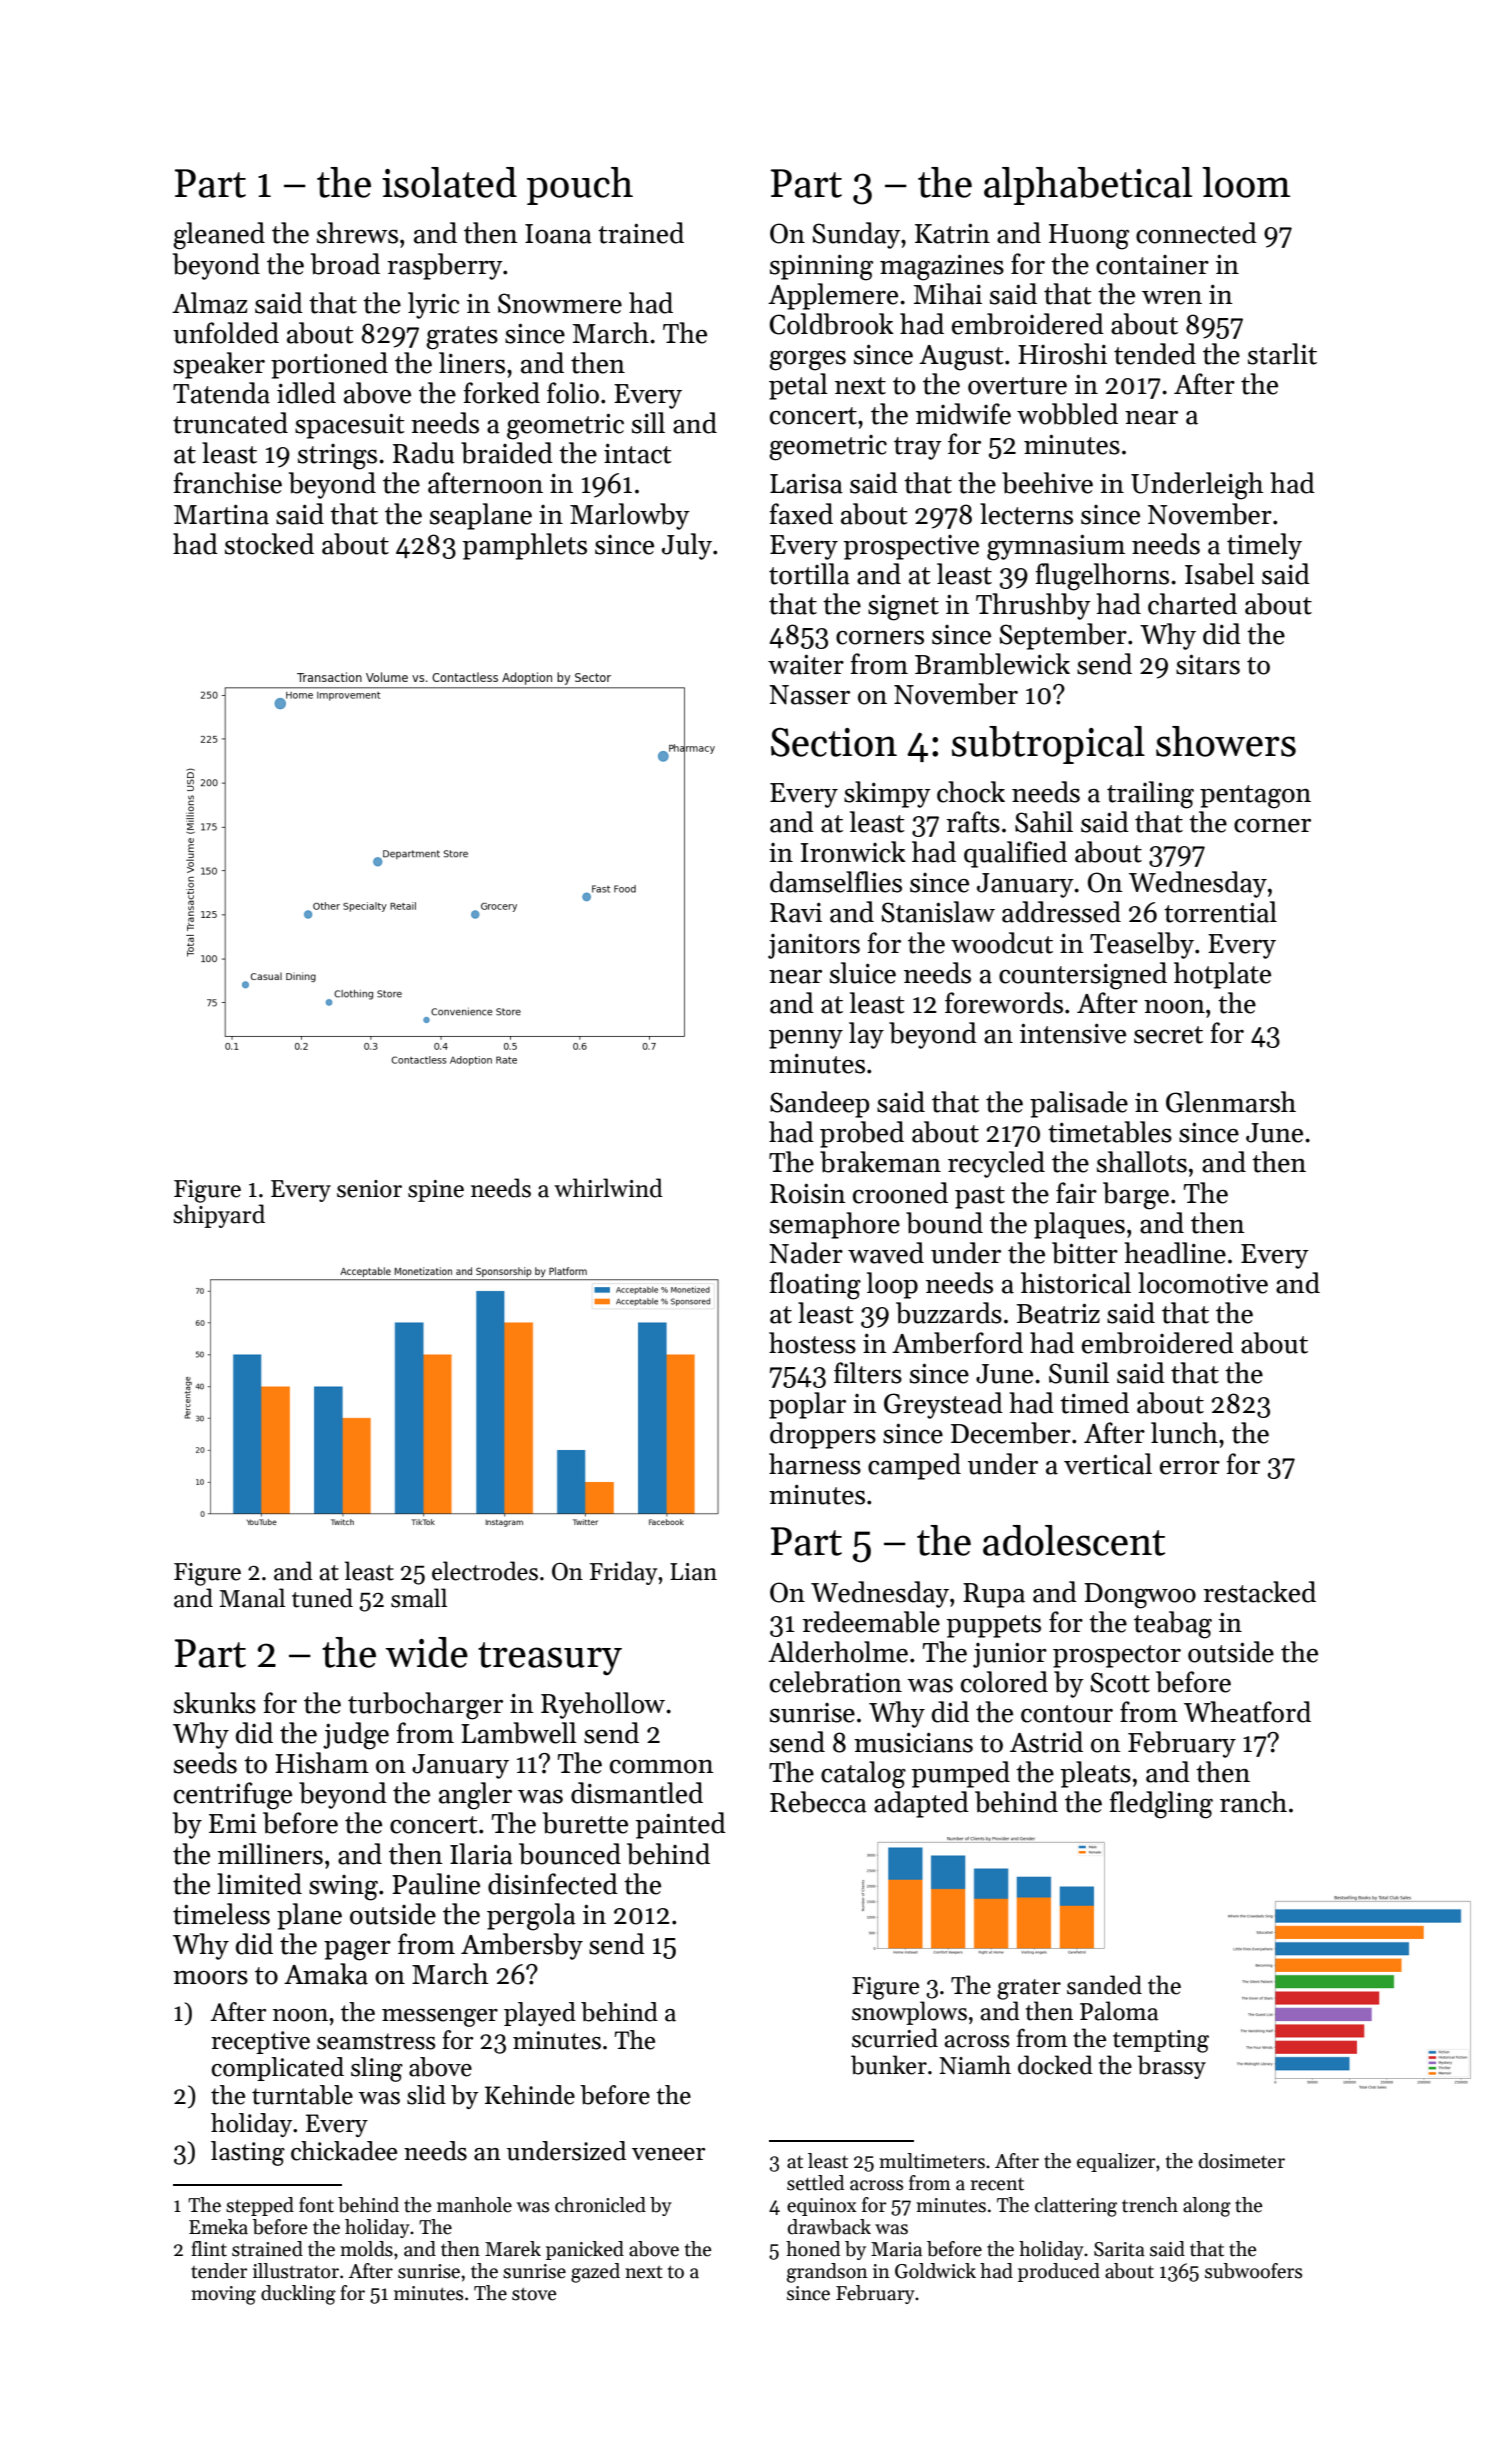 Image resolution: width=1496 pixels, height=2464 pixels. I want to click on Wheatford, so click(1247, 1712).
